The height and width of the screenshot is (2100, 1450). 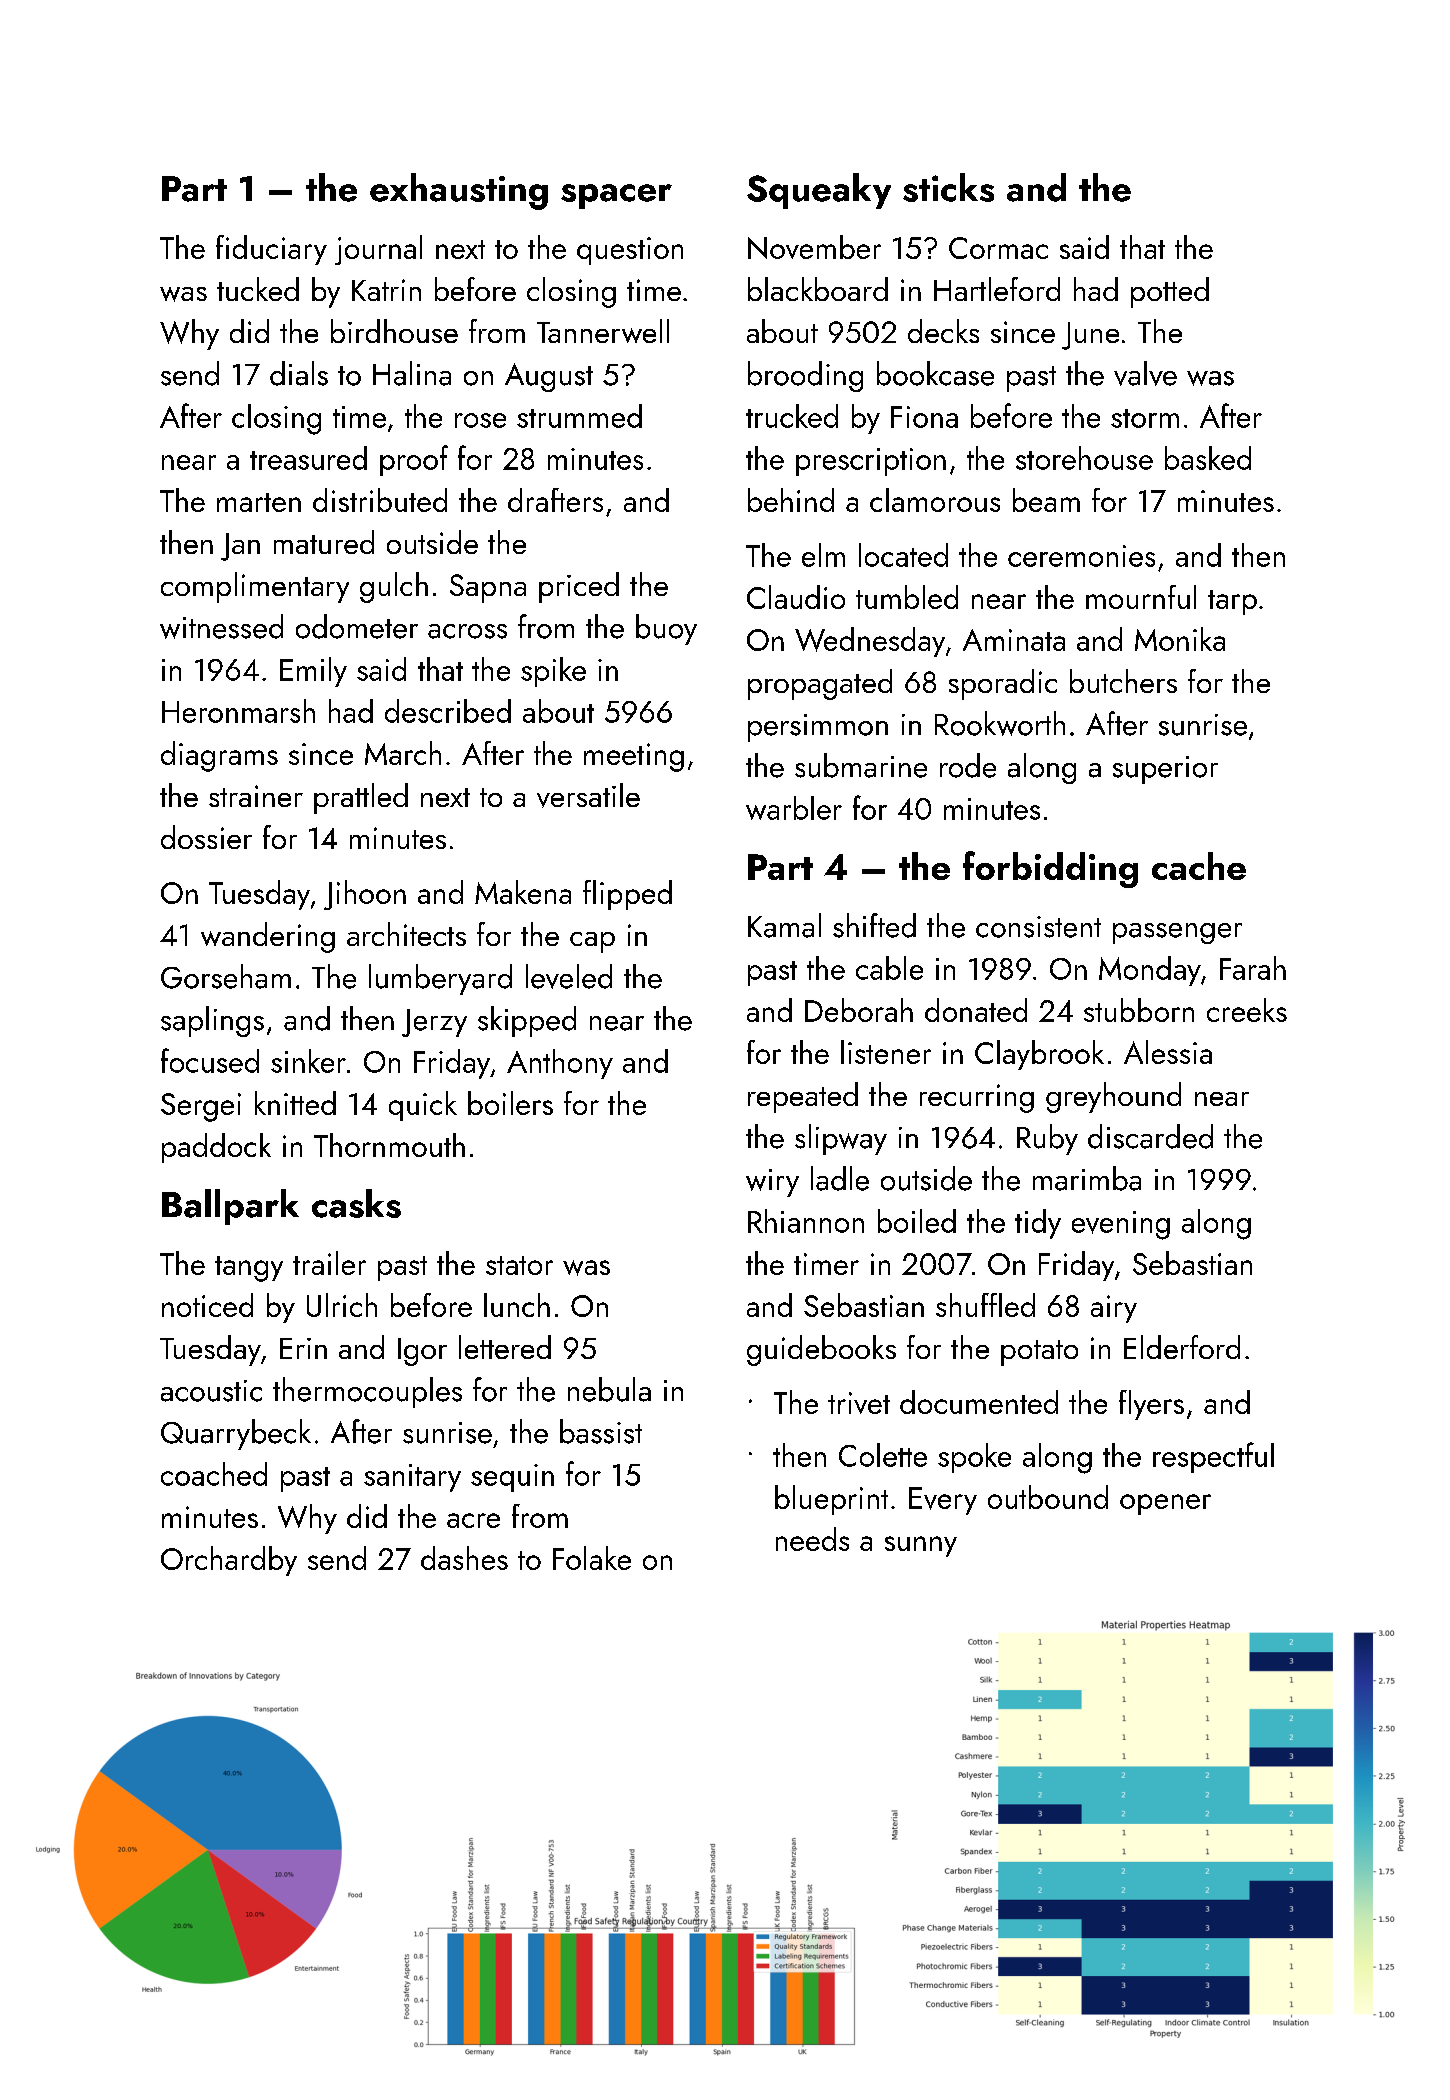 I want to click on dashes, so click(x=464, y=1558).
